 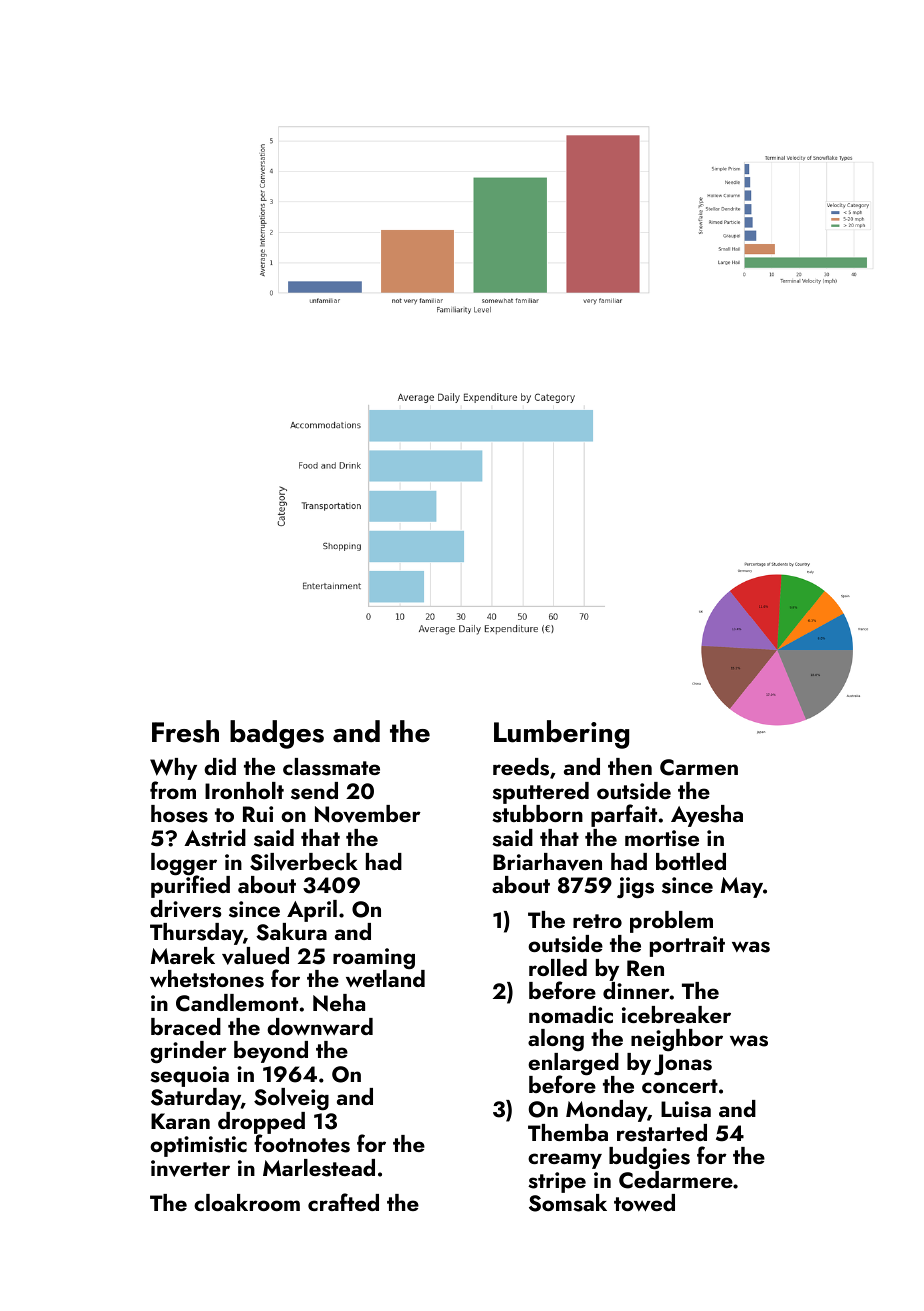 I want to click on portrait, so click(x=687, y=946).
